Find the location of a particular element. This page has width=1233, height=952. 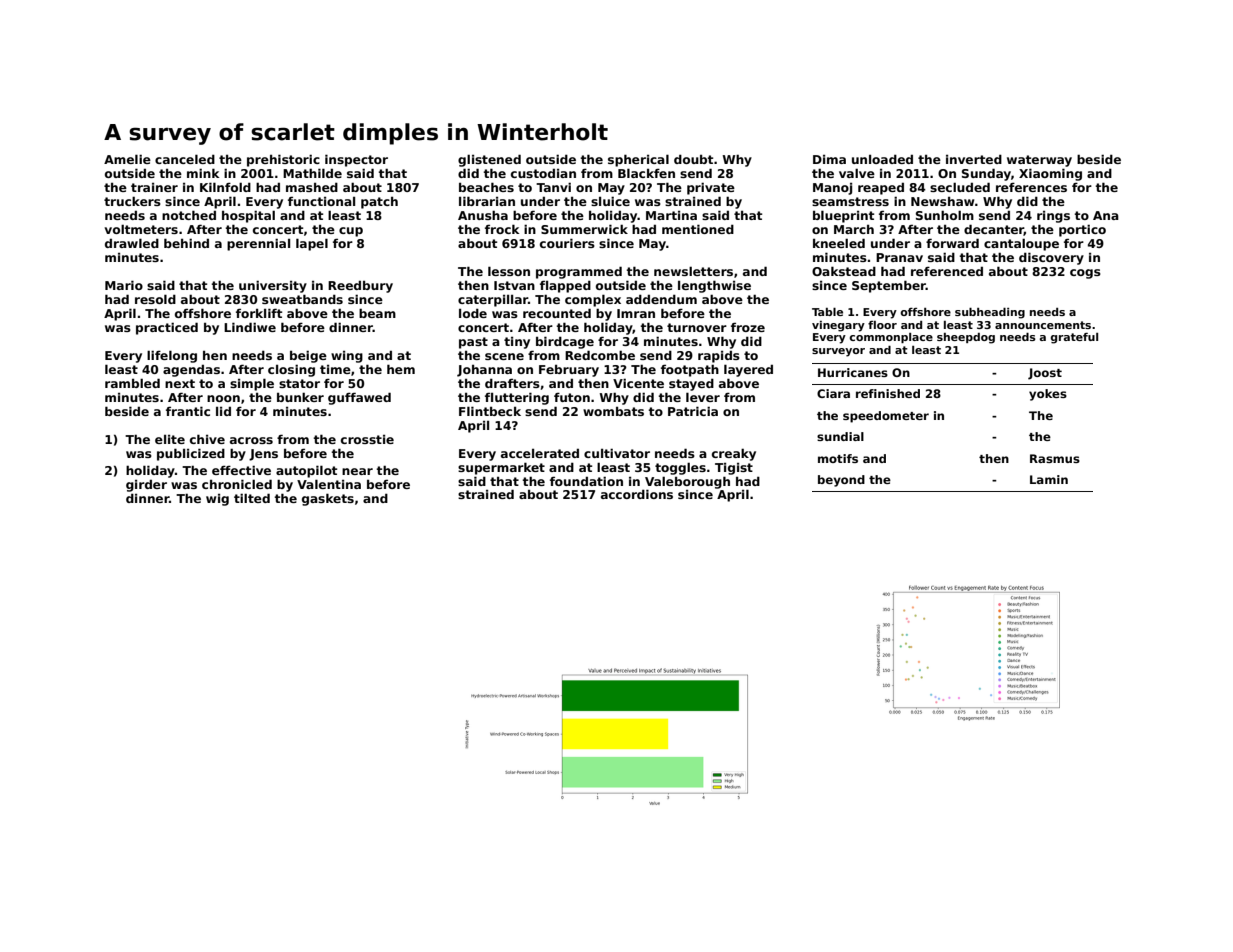

Patricia is located at coordinates (693, 411).
